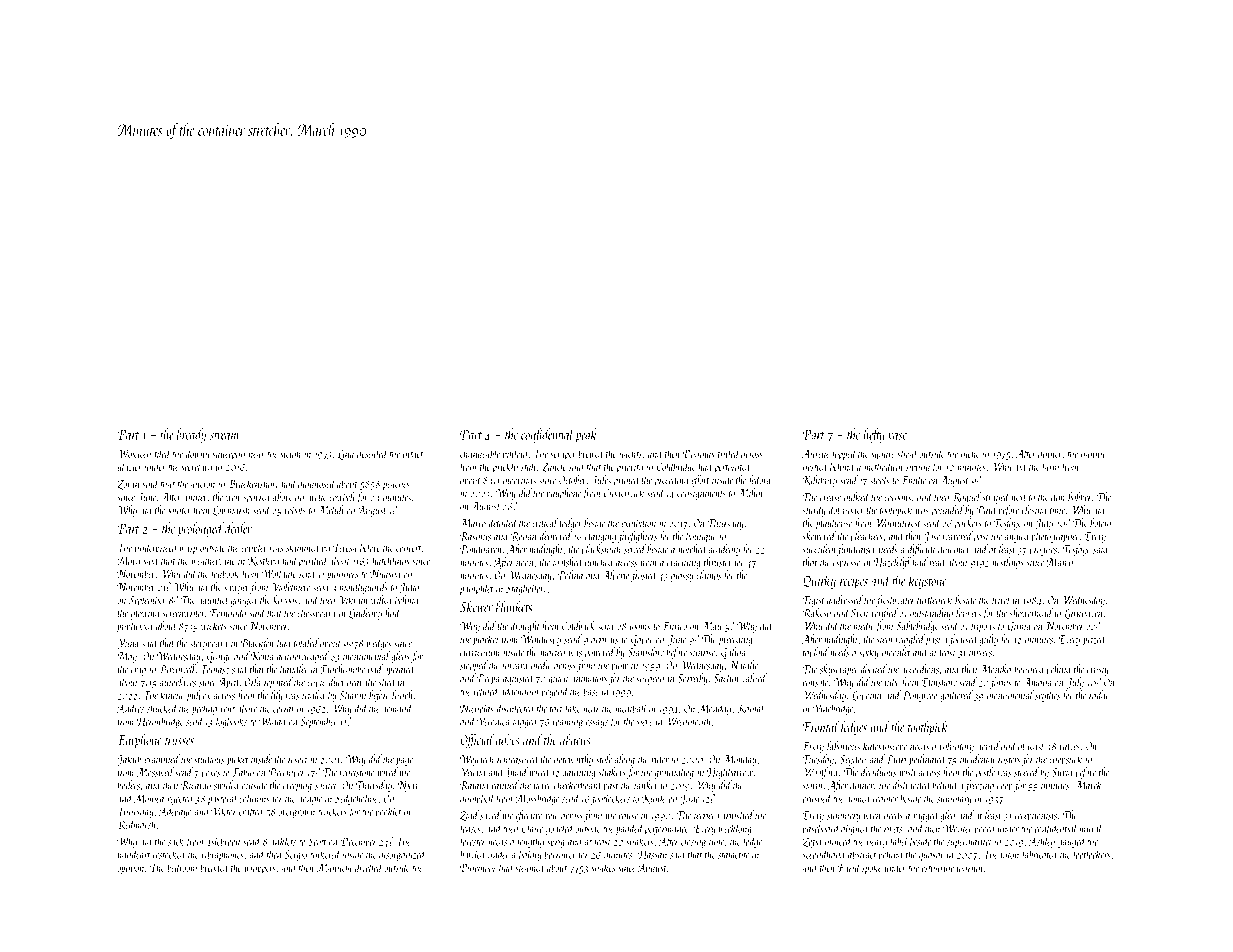  Describe the element at coordinates (733, 854) in the screenshot. I see `stalactite` at that location.
